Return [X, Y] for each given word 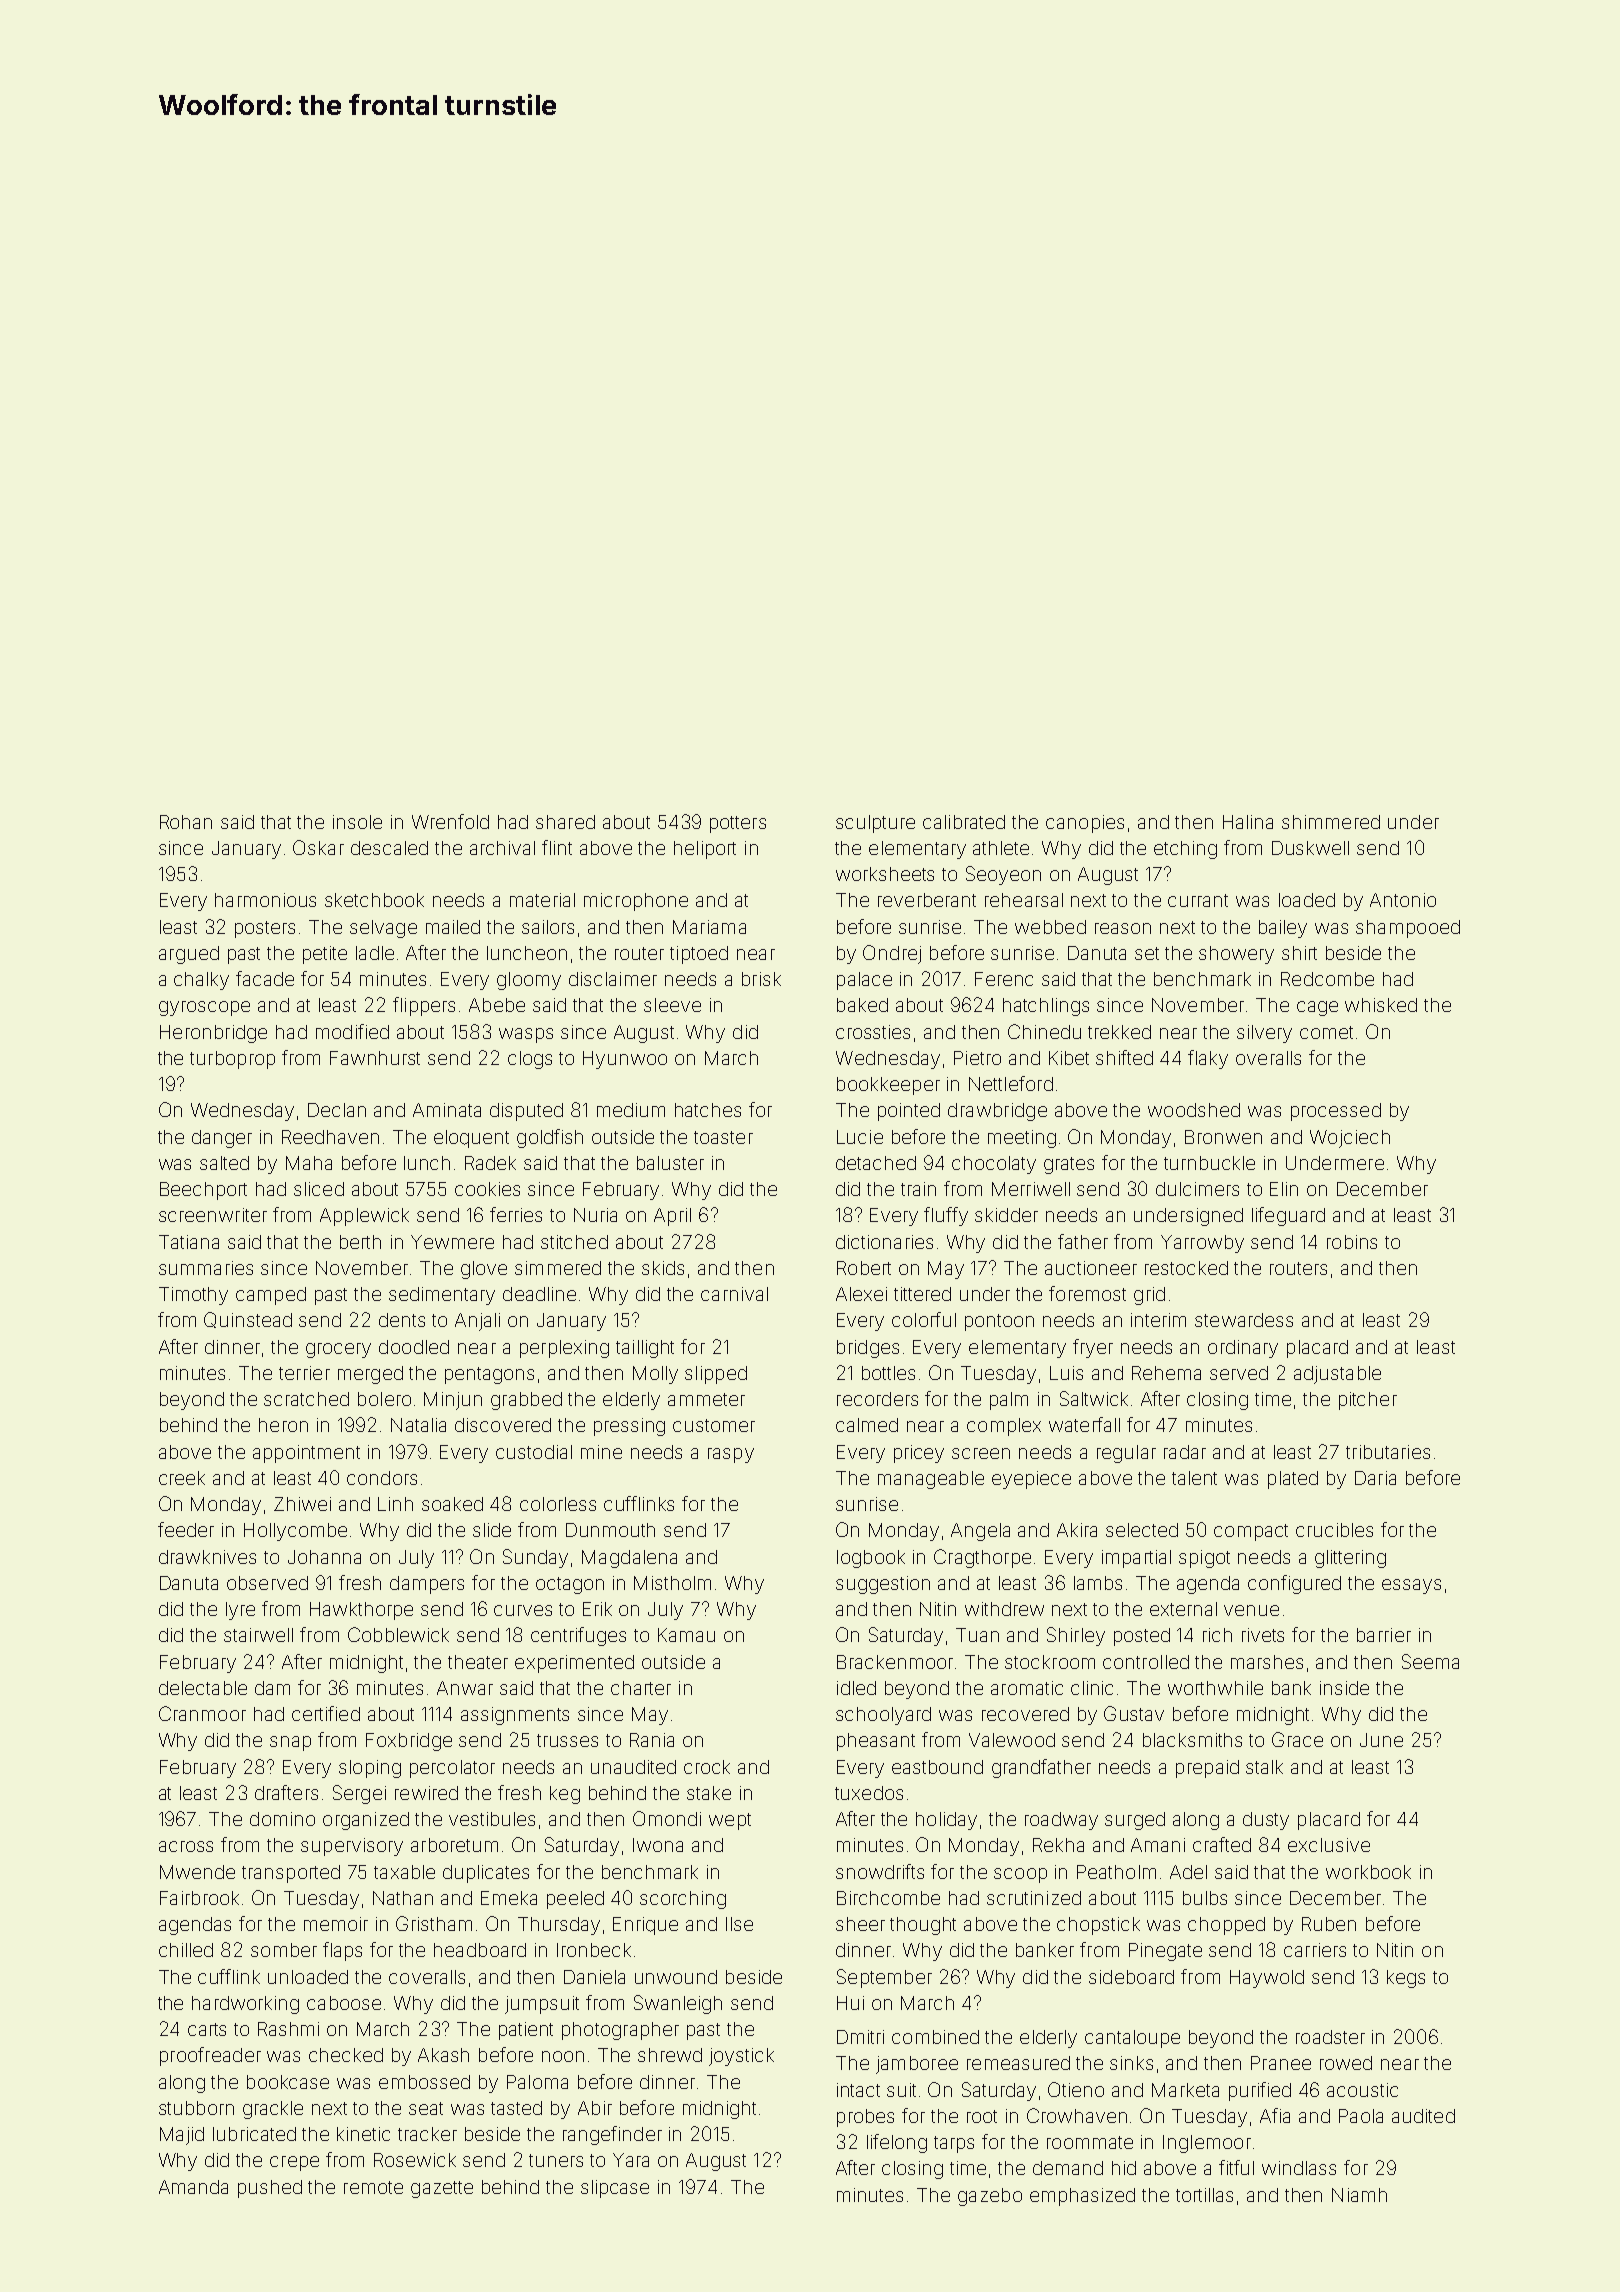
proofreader [210, 2056]
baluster [670, 1163]
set [1147, 953]
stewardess [1244, 1320]
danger [222, 1139]
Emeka [509, 1898]
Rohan [186, 822]
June [1381, 1740]
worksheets [885, 874]
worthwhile [1215, 1688]
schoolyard [883, 1716]
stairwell [258, 1635]
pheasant [876, 1742]
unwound [676, 1977]
